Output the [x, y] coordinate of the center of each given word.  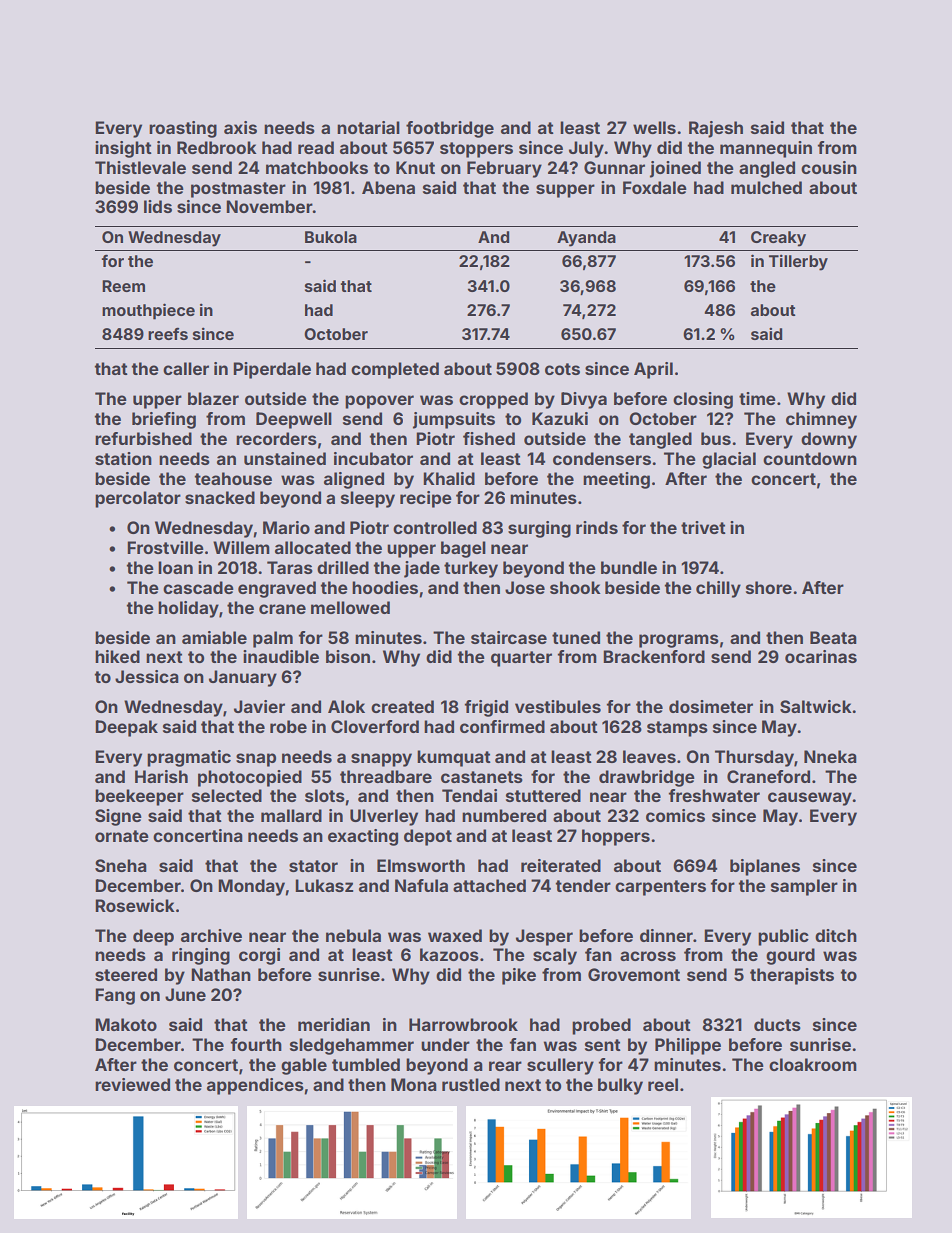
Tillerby [798, 262]
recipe [426, 499]
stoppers [476, 150]
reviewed [132, 1084]
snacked [220, 497]
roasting [183, 129]
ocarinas [821, 656]
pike [519, 976]
